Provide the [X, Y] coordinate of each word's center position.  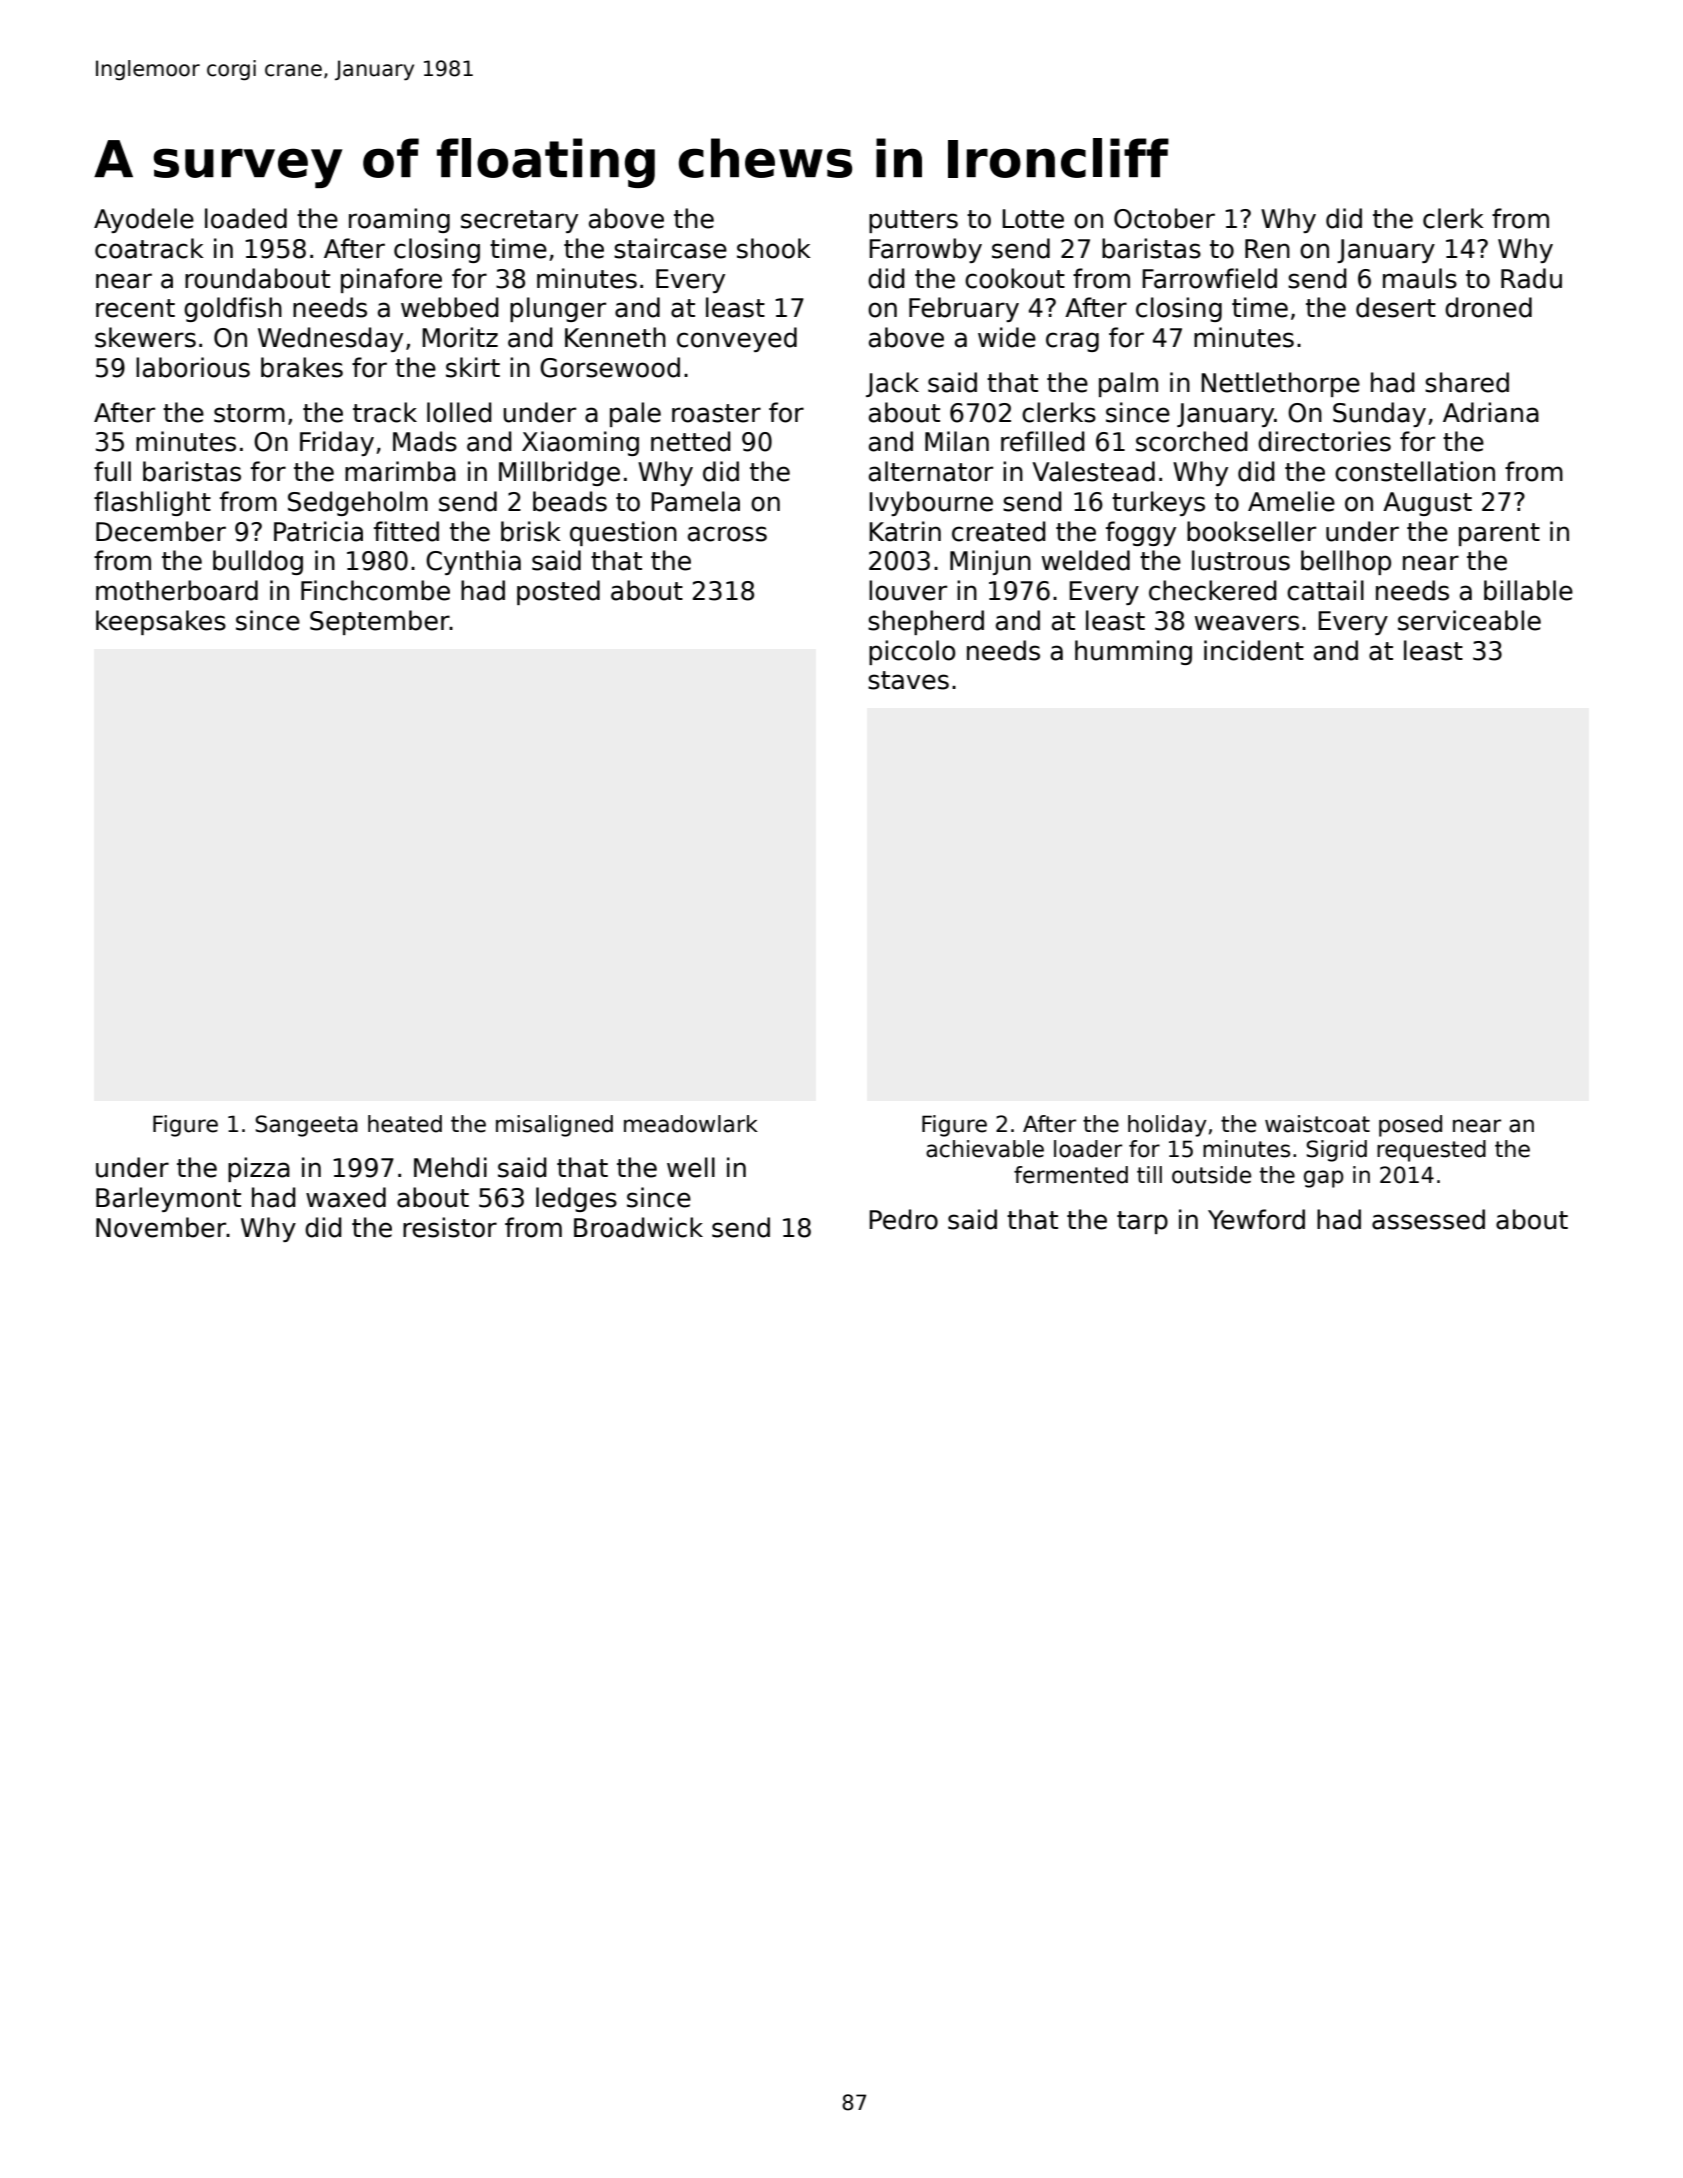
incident [1254, 650]
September [380, 622]
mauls [1420, 278]
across [727, 534]
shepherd [926, 622]
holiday [1167, 1126]
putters [913, 221]
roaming [399, 220]
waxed [346, 1197]
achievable [985, 1149]
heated [405, 1124]
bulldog [258, 562]
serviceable [1469, 620]
